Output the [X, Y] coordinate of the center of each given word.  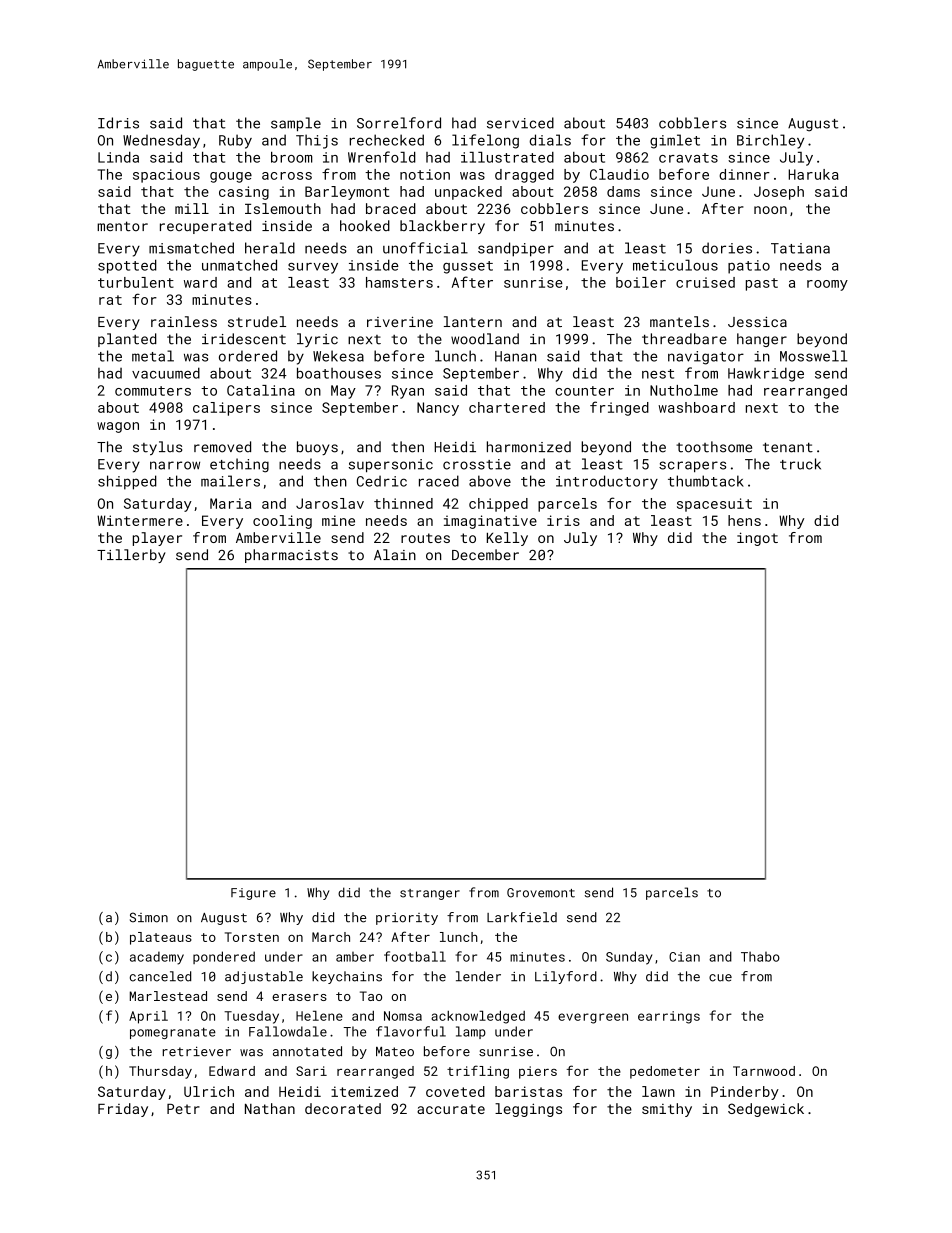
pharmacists [291, 556]
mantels [679, 321]
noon [770, 210]
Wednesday [161, 141]
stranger [430, 894]
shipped [127, 482]
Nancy [438, 409]
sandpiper [516, 249]
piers [538, 1072]
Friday [123, 1110]
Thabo [760, 956]
